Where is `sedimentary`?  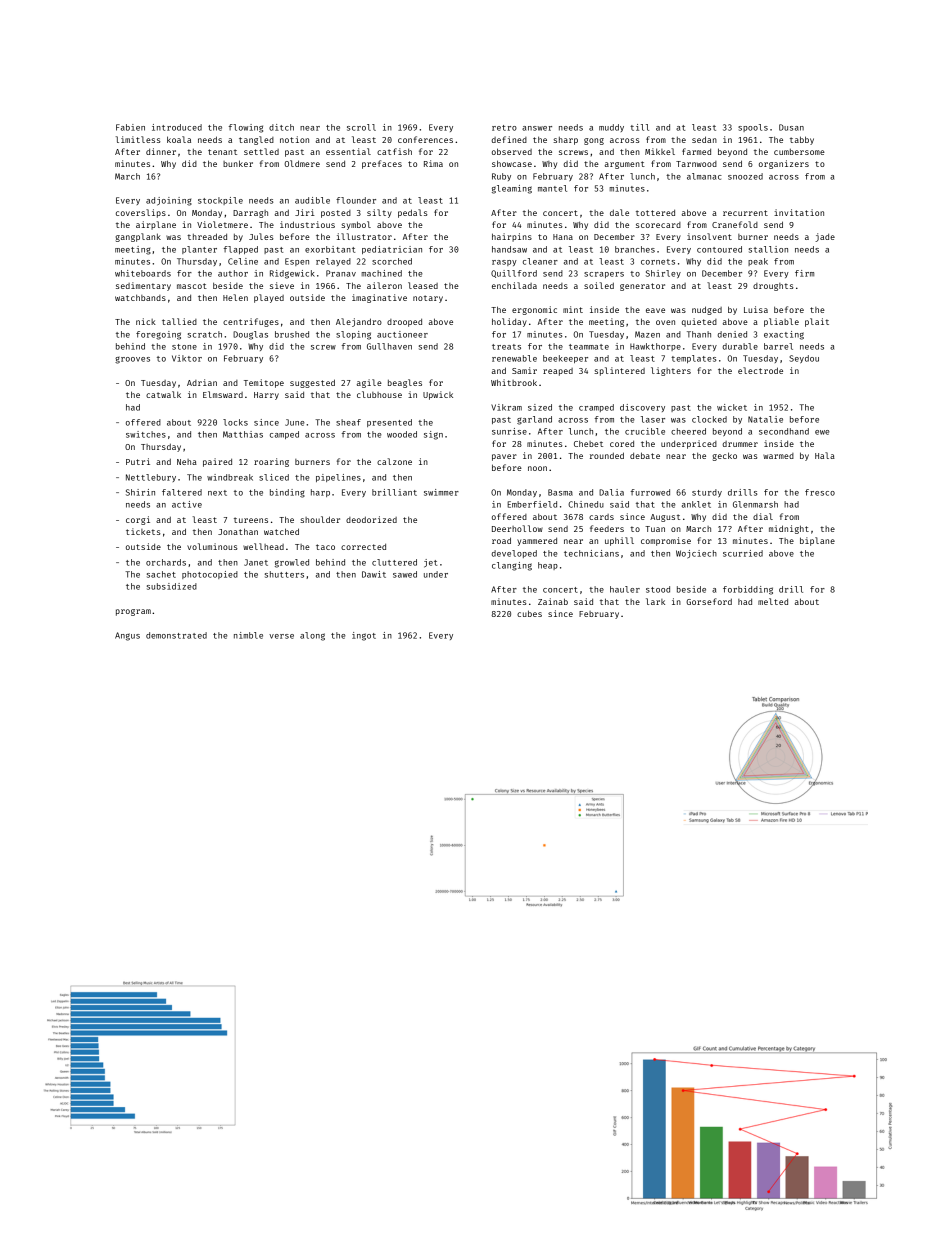
sedimentary is located at coordinates (143, 286).
